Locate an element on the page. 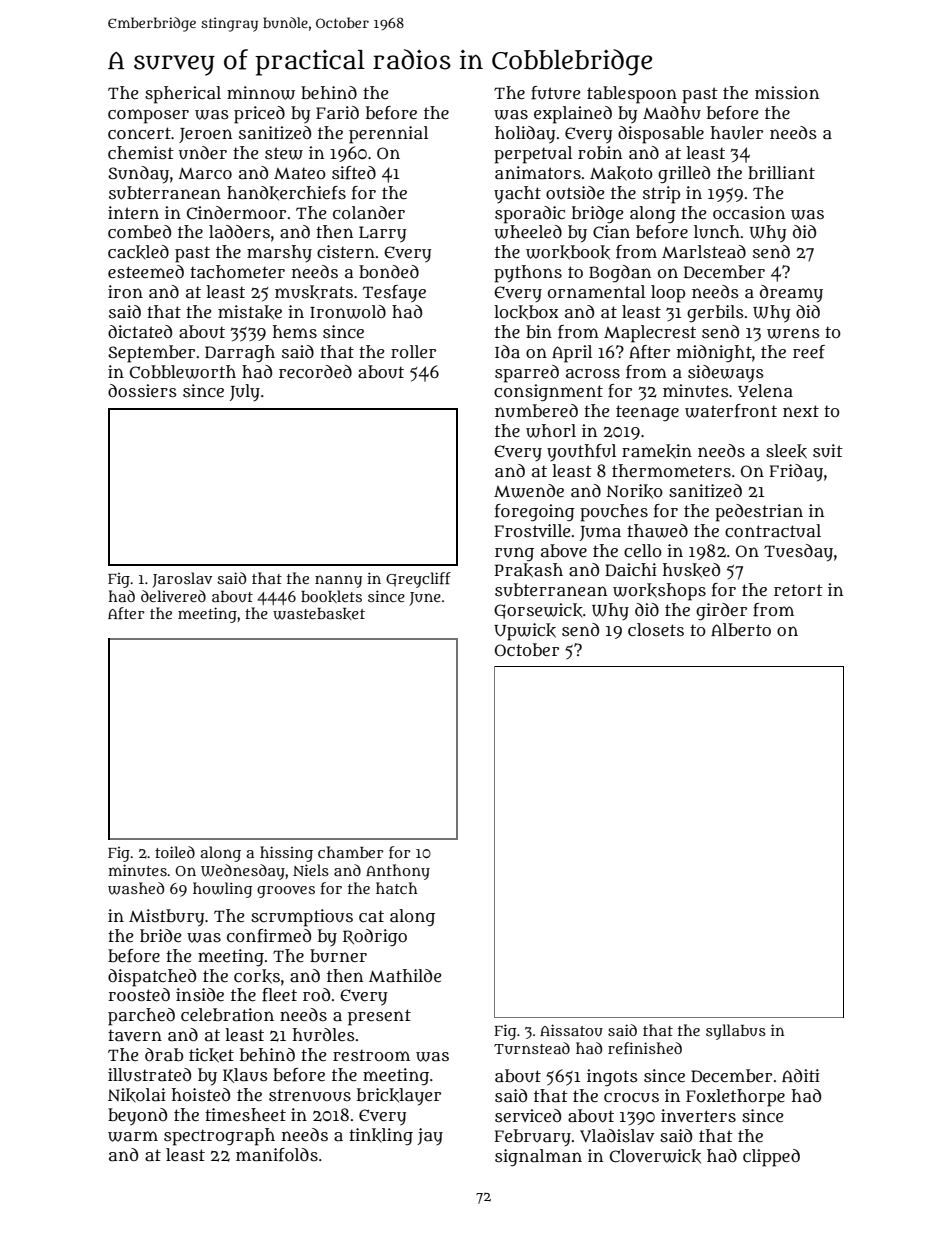 The height and width of the document is (1233, 952). midnight is located at coordinates (714, 353).
